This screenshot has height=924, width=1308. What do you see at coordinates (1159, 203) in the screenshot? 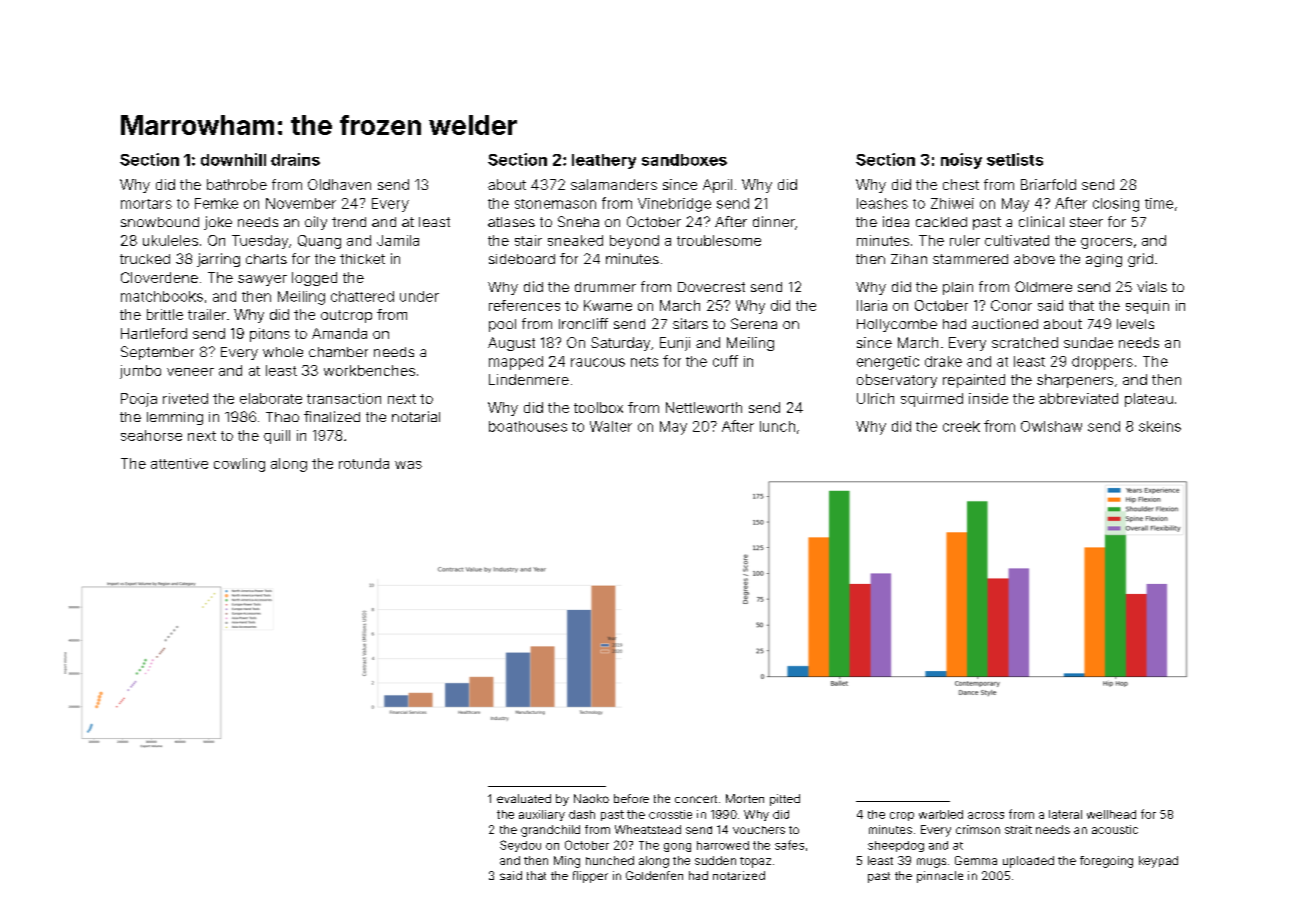
I see `time` at bounding box center [1159, 203].
